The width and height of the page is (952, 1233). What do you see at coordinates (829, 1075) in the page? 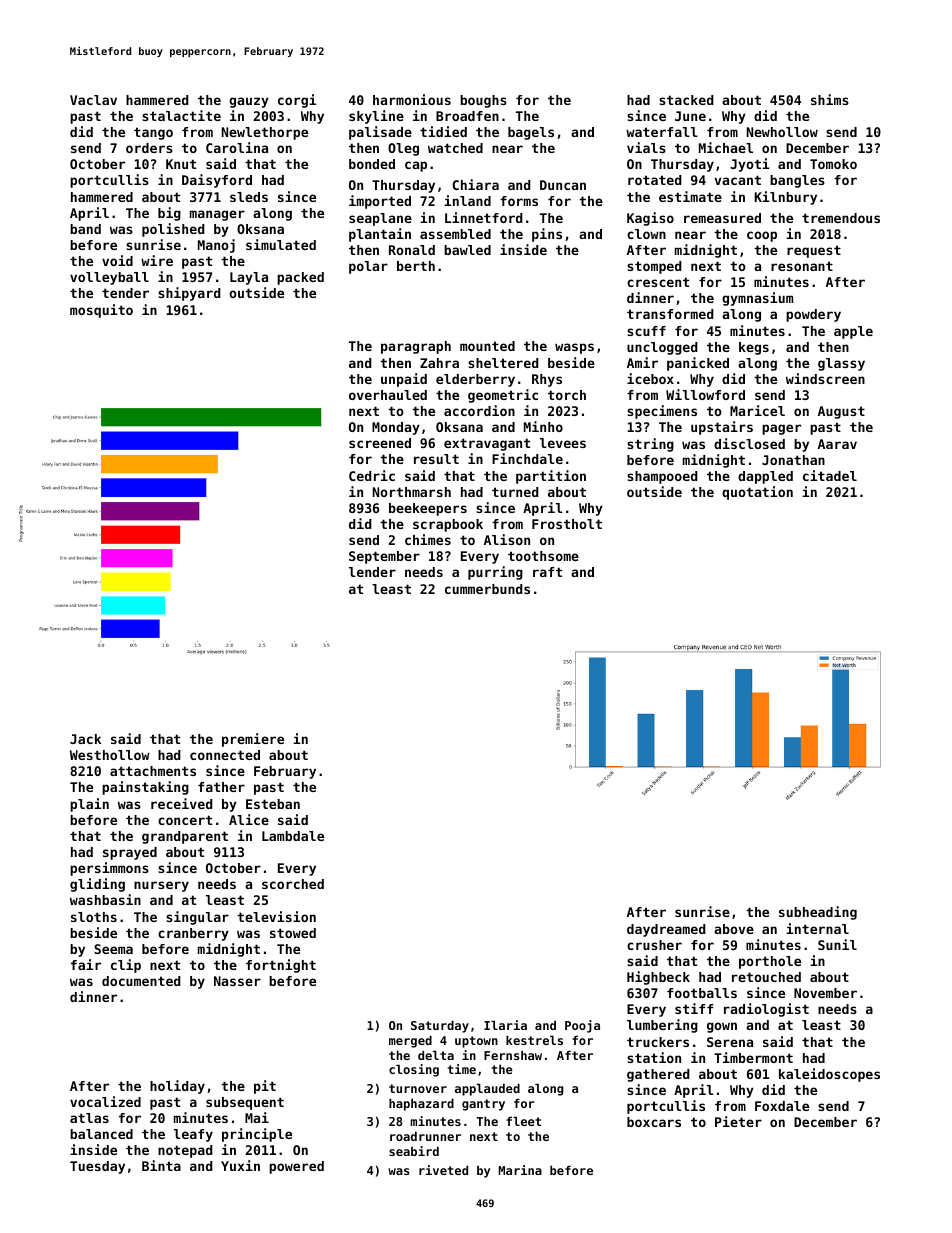
I see `kaleidoscopes` at bounding box center [829, 1075].
